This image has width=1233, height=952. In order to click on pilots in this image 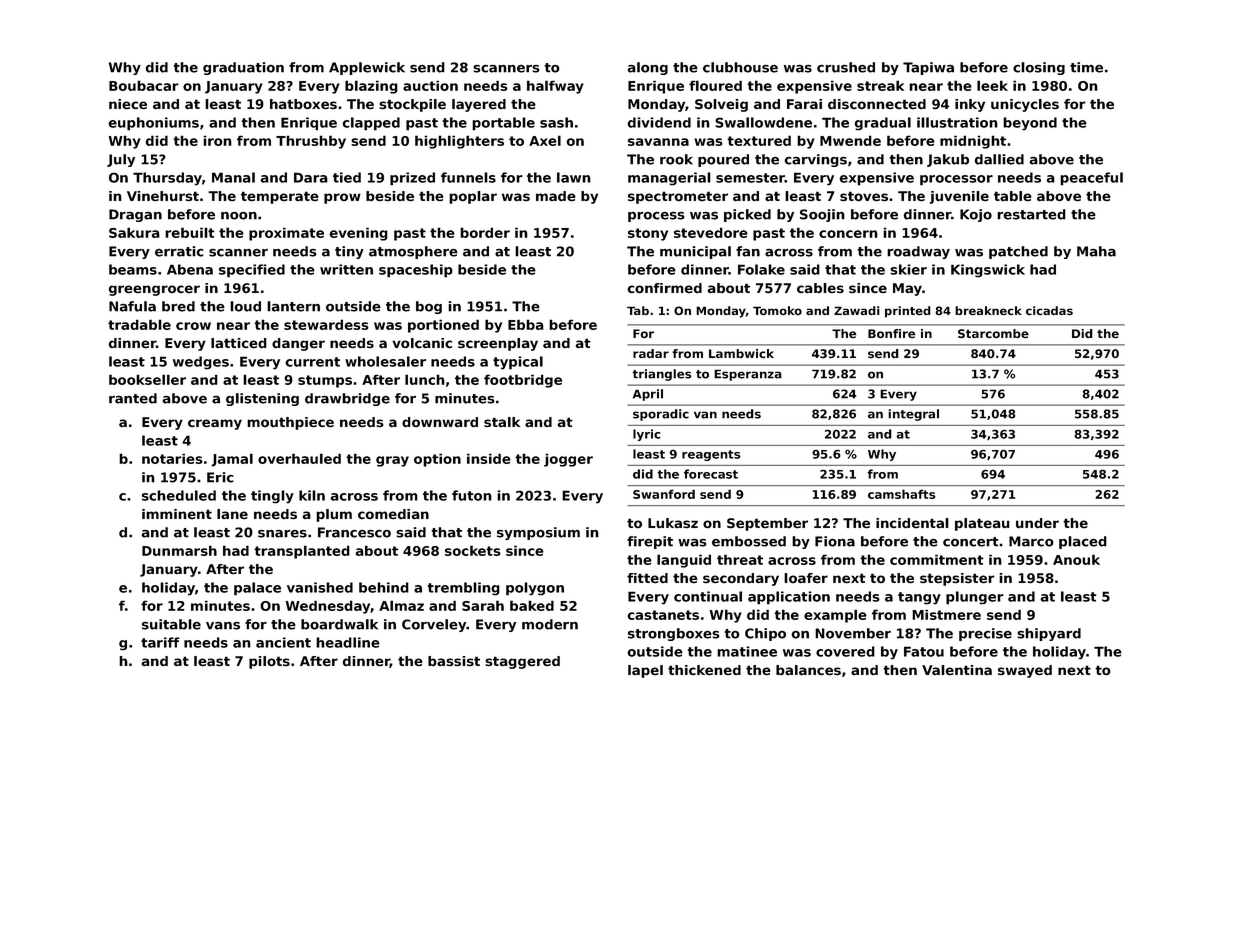, I will do `click(269, 662)`.
